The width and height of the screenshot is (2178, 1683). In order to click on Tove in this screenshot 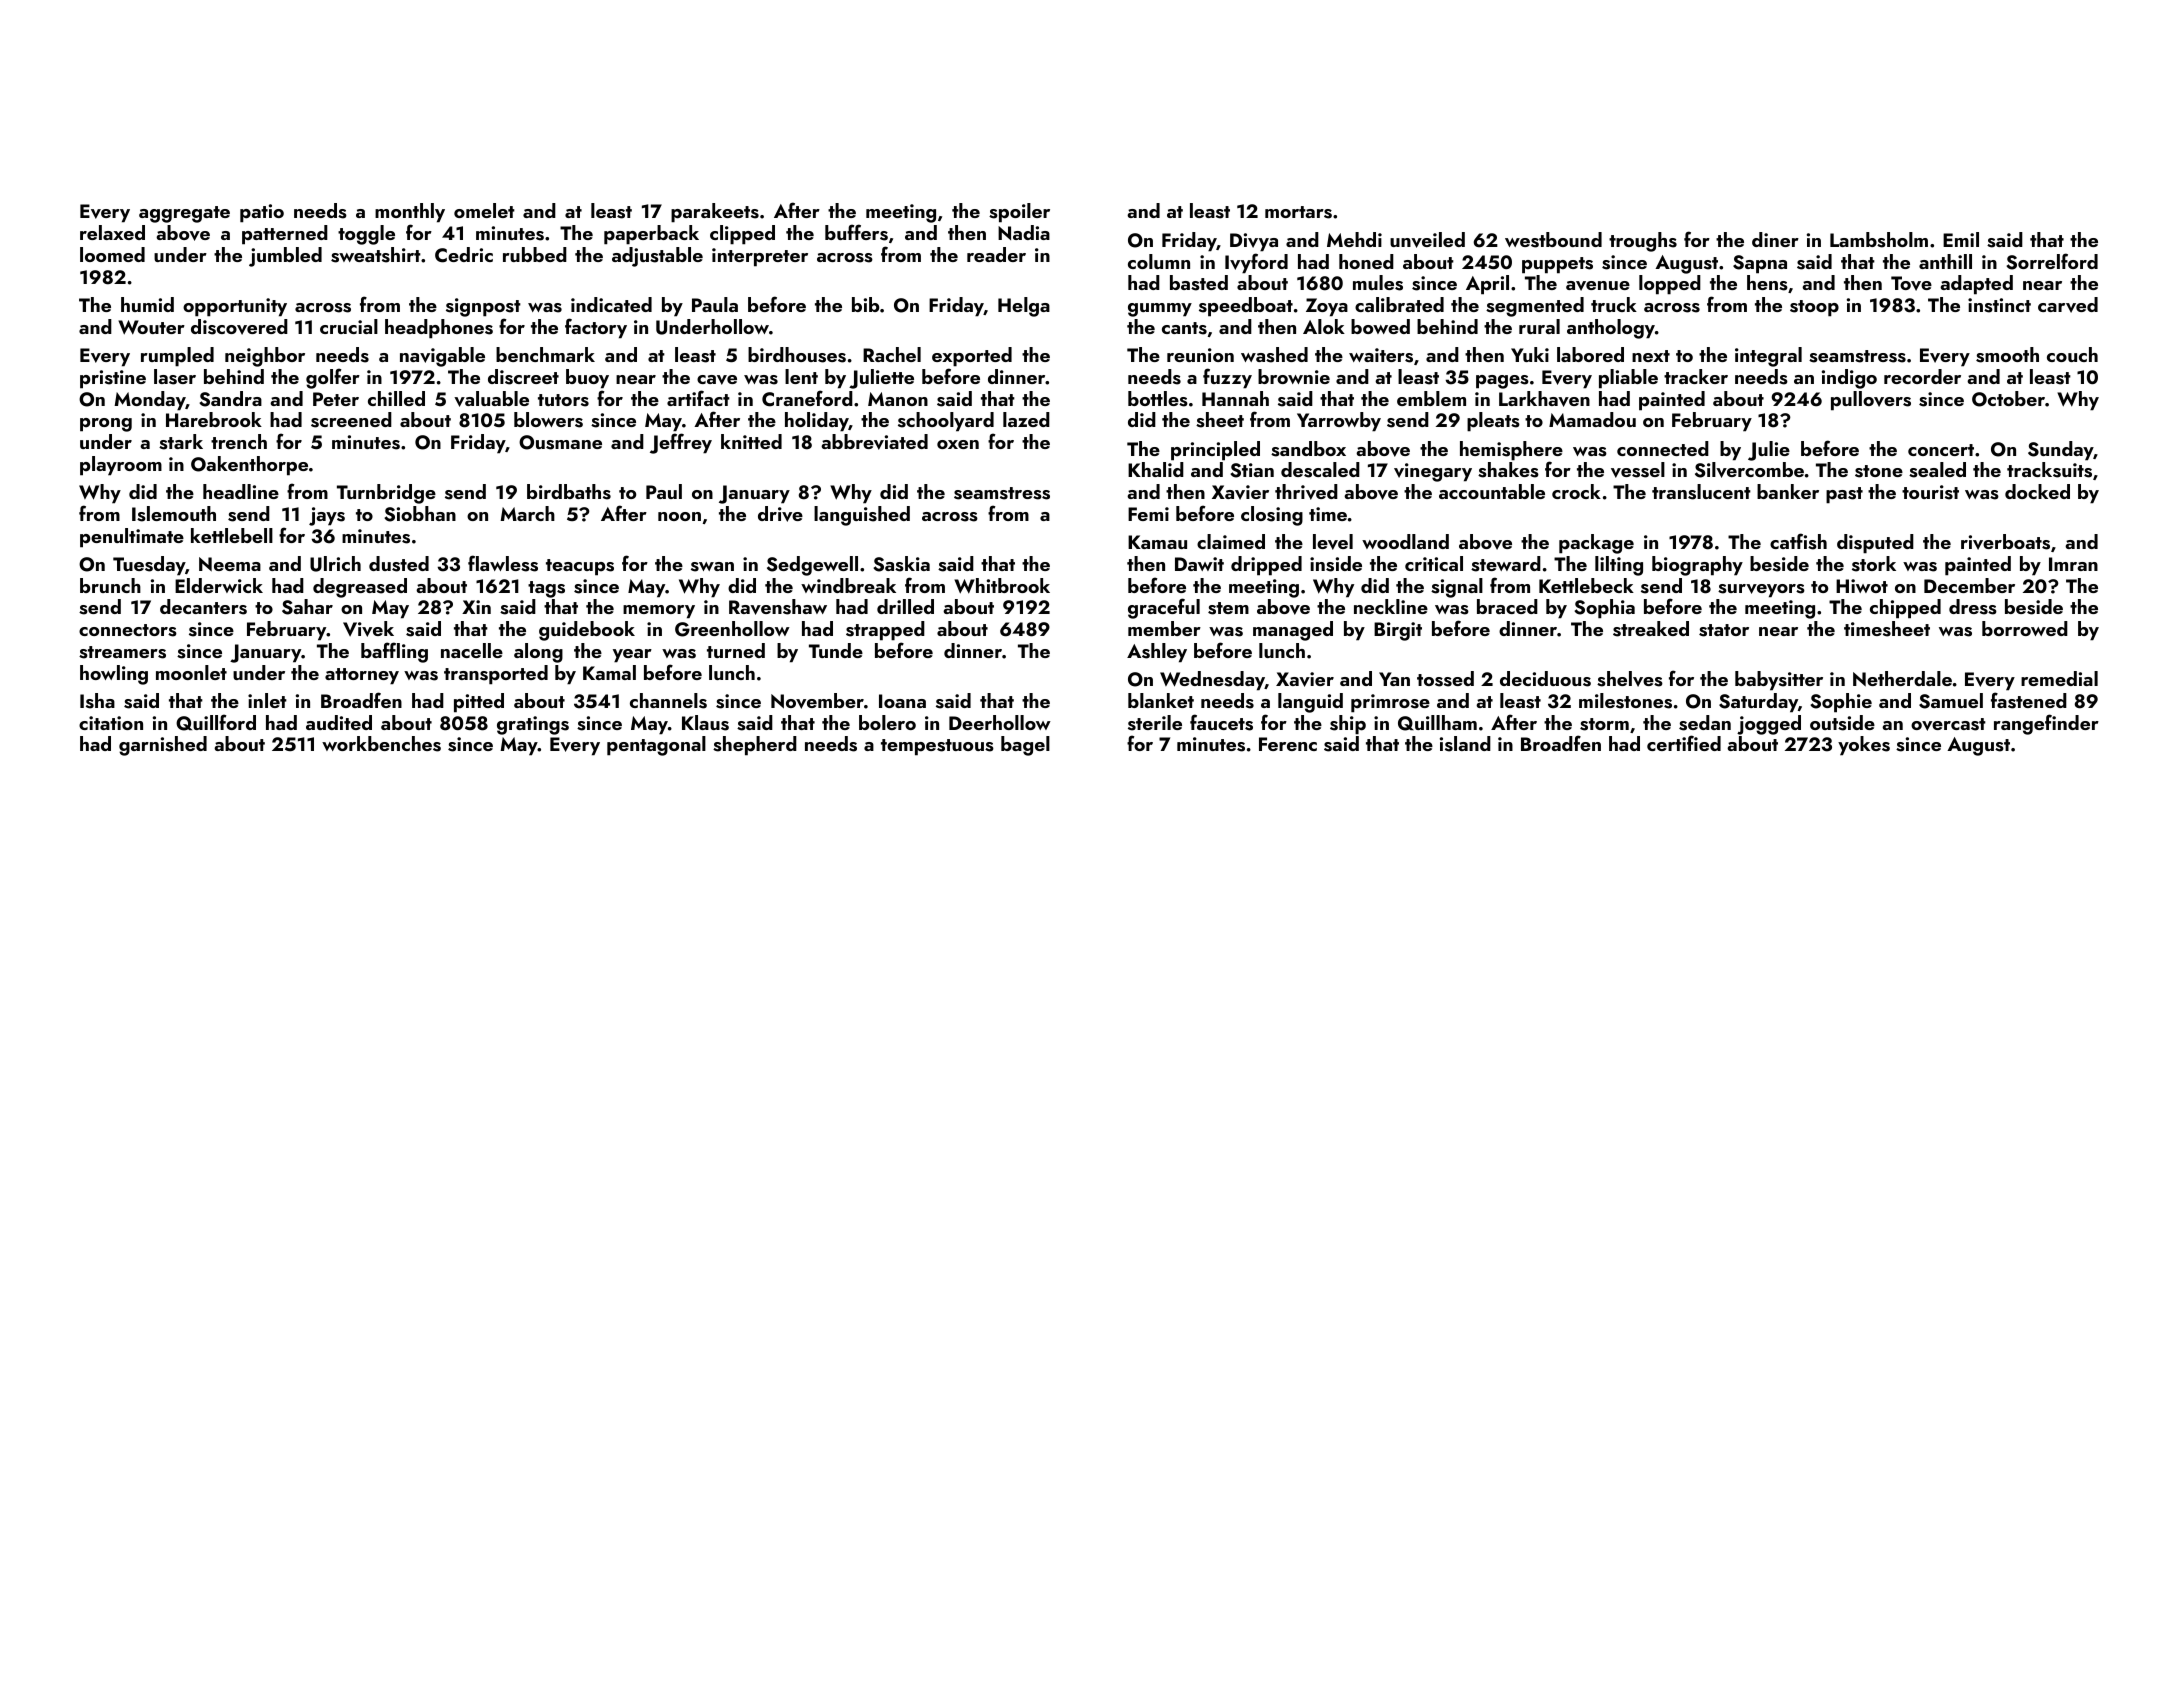, I will do `click(1911, 283)`.
